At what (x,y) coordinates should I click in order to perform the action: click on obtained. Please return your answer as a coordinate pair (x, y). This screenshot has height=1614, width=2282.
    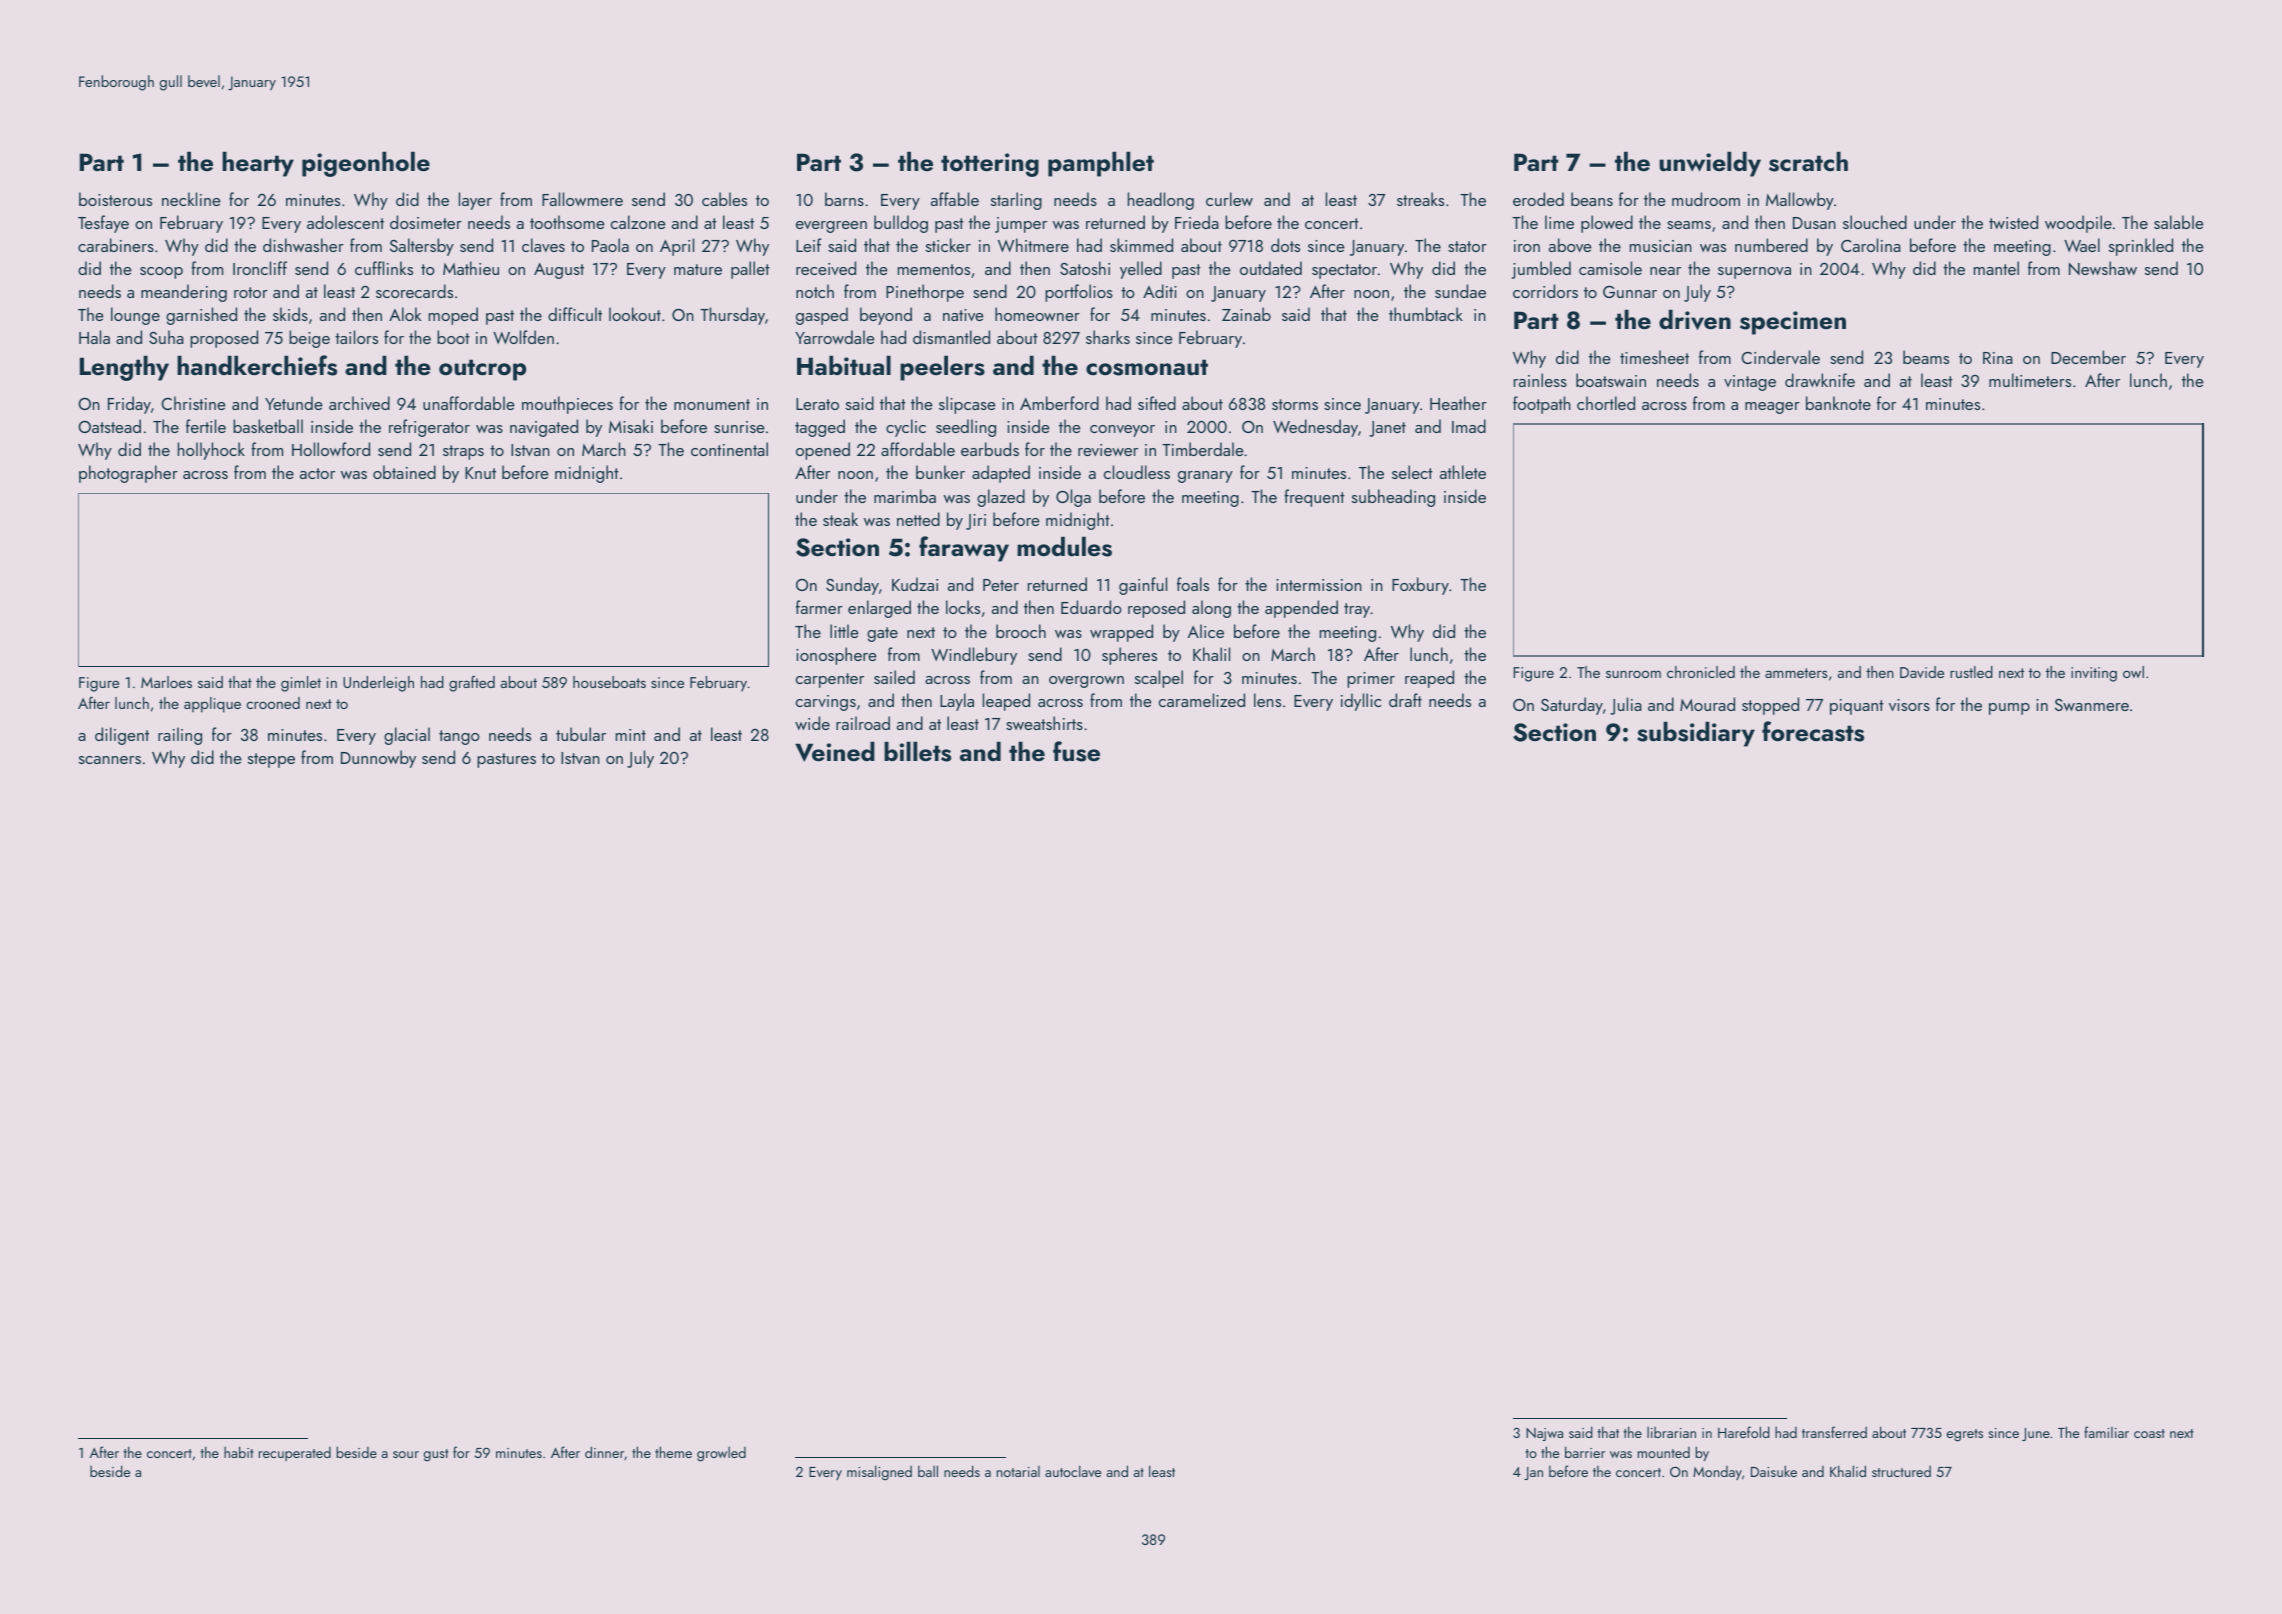
    Looking at the image, I should click on (404, 472).
